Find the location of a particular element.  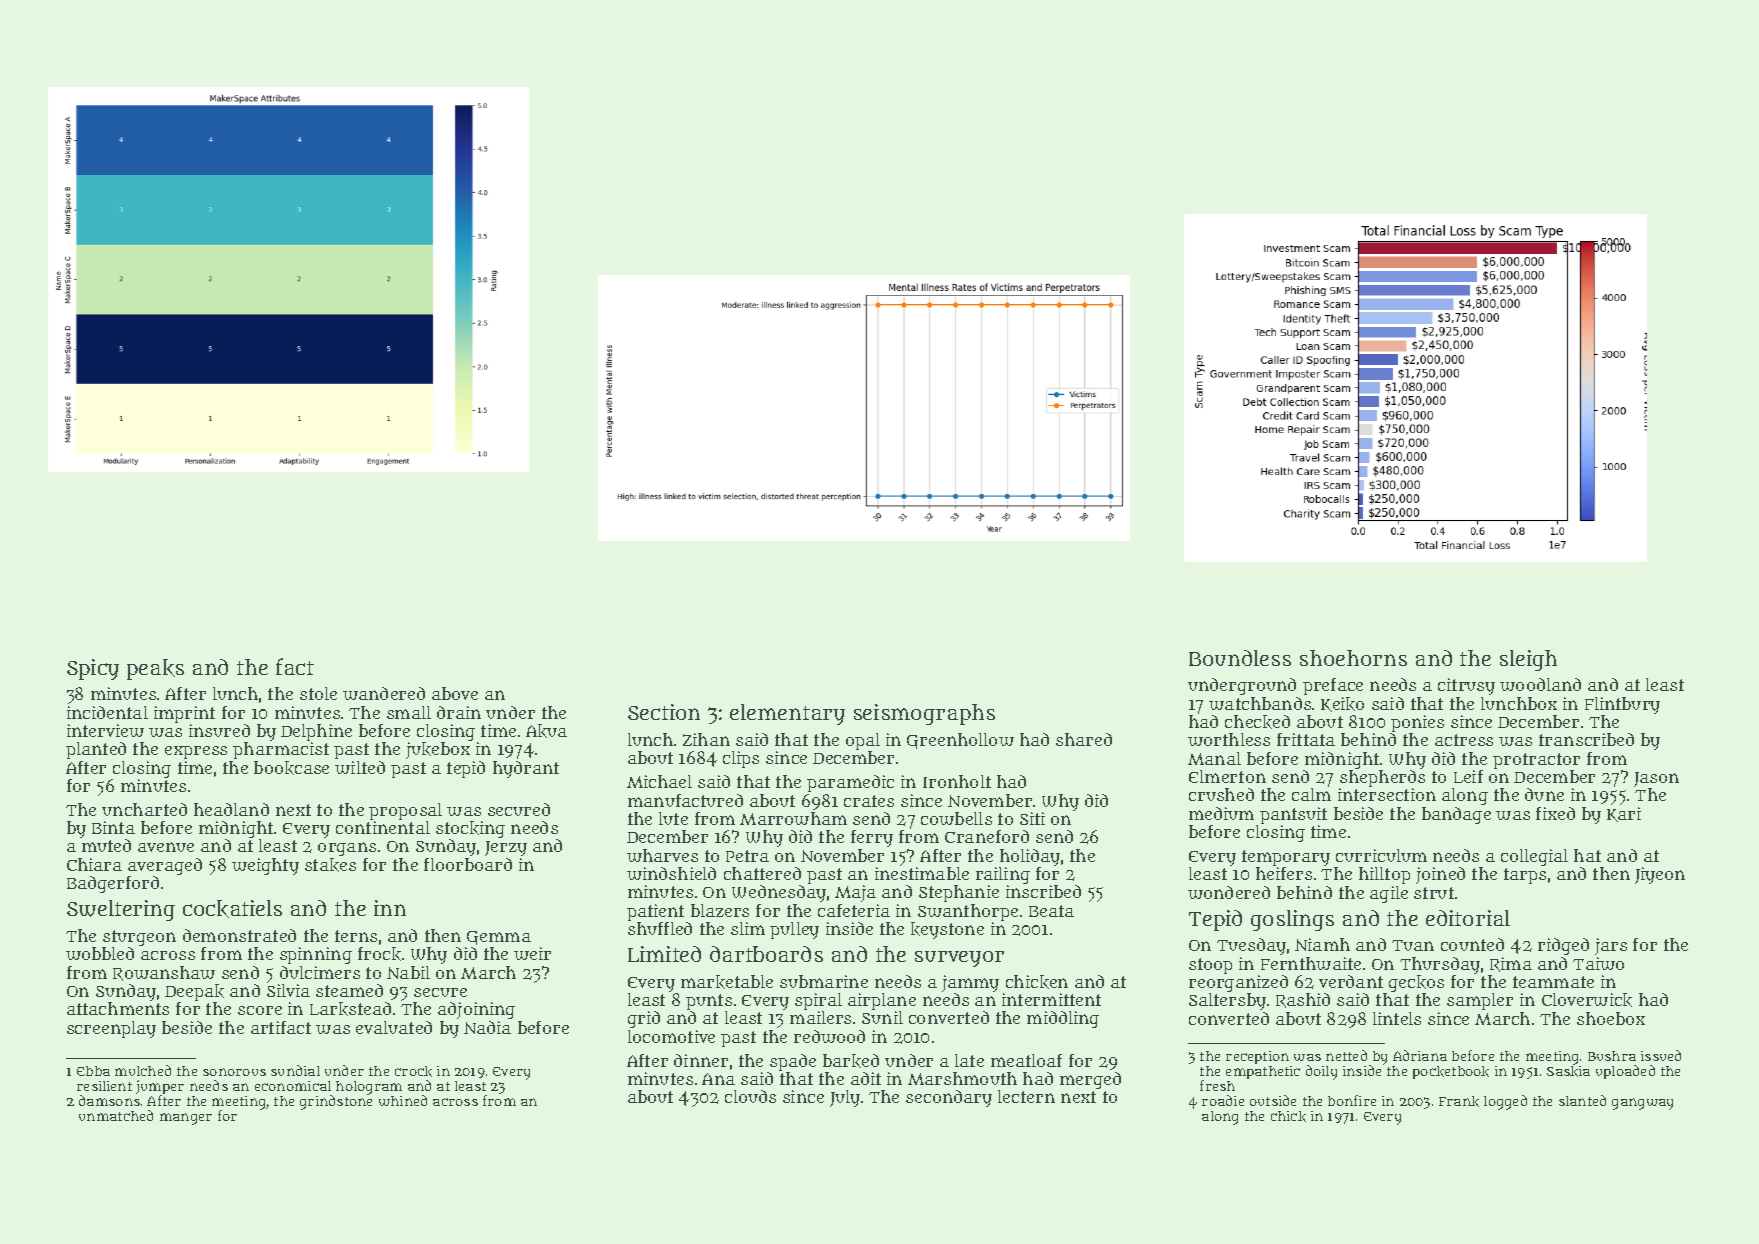

Zihan is located at coordinates (706, 739).
